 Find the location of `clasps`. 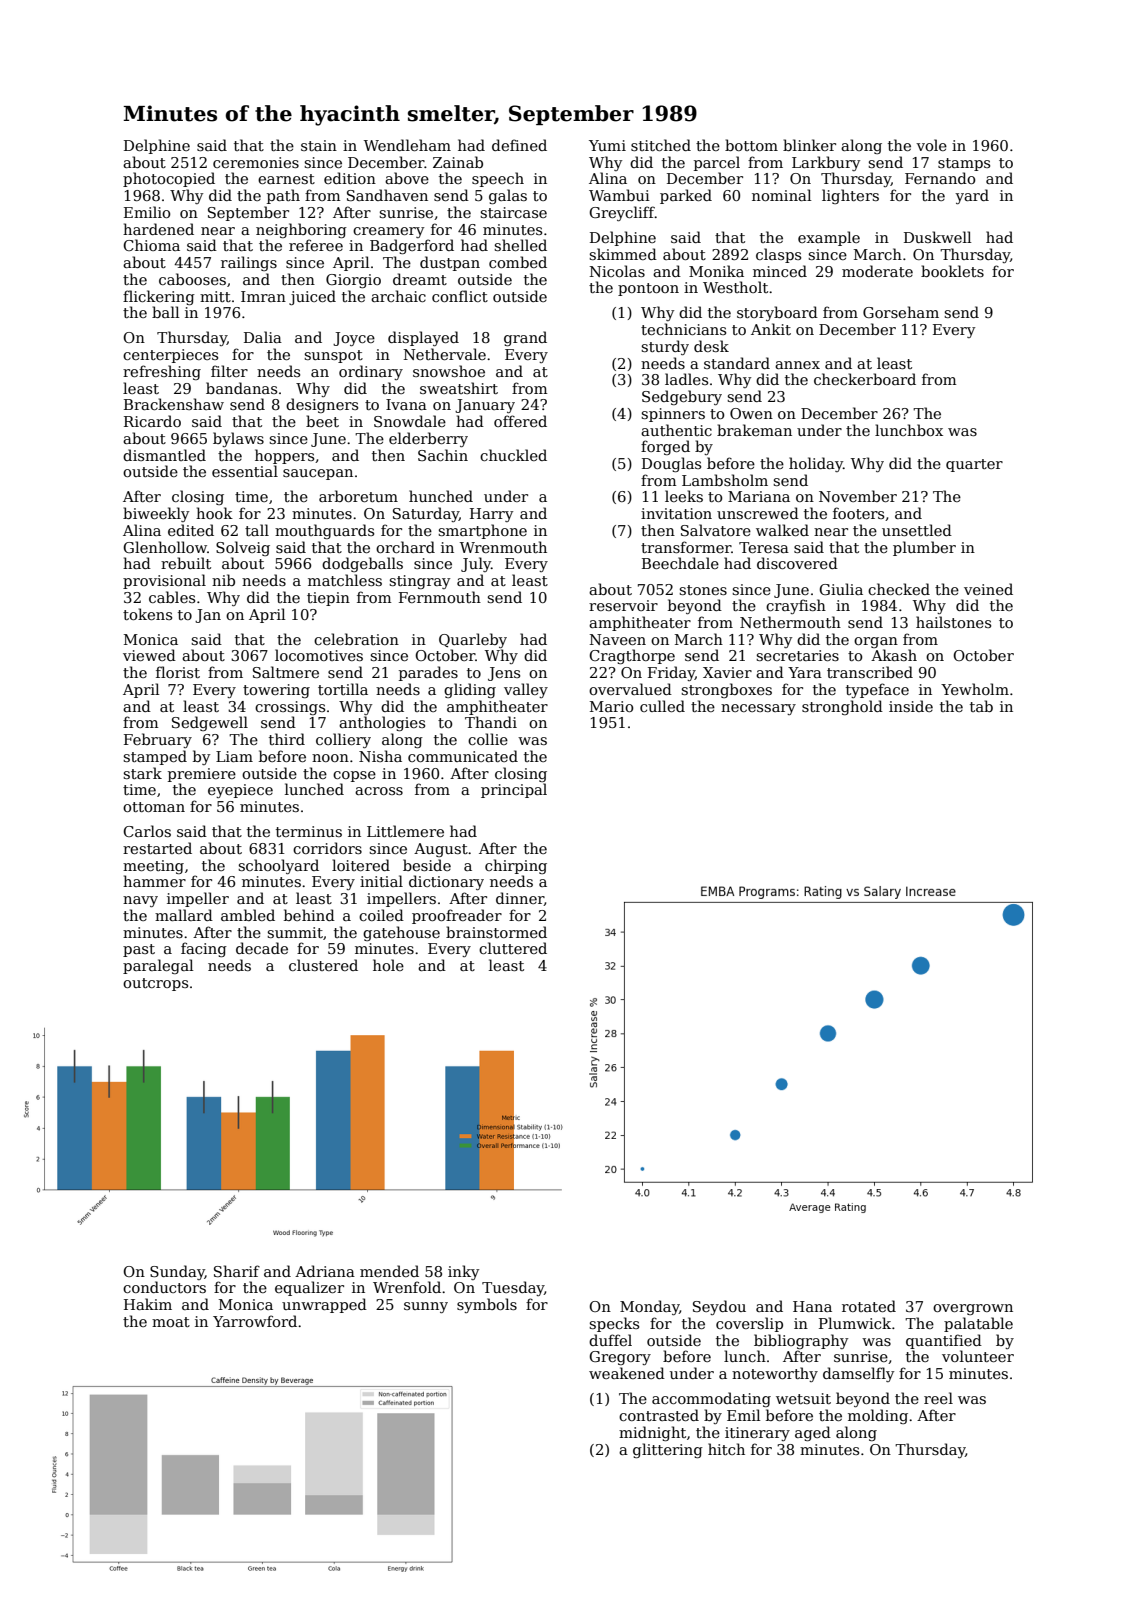

clasps is located at coordinates (778, 255).
